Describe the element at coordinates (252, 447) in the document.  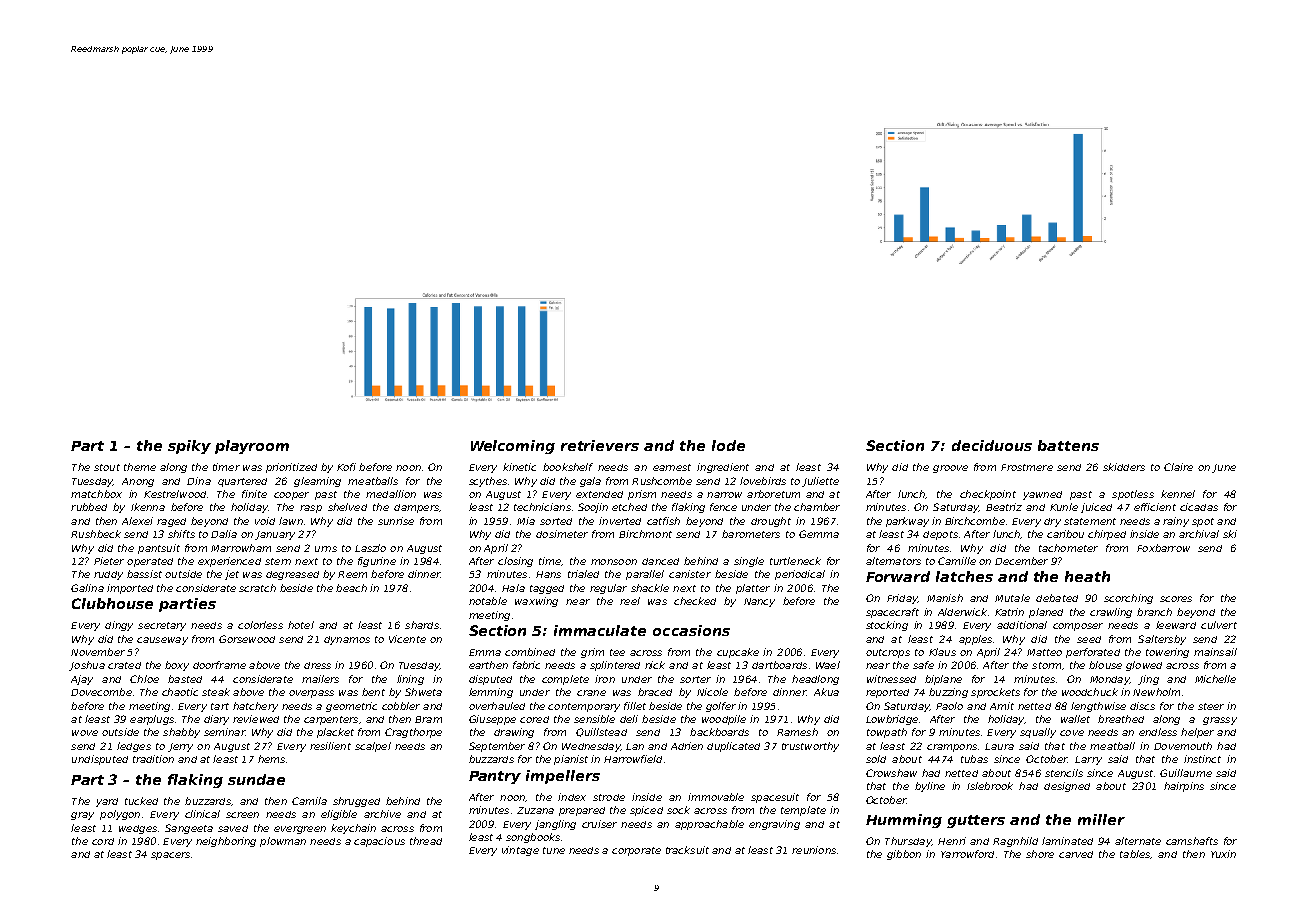
I see `playroom` at that location.
